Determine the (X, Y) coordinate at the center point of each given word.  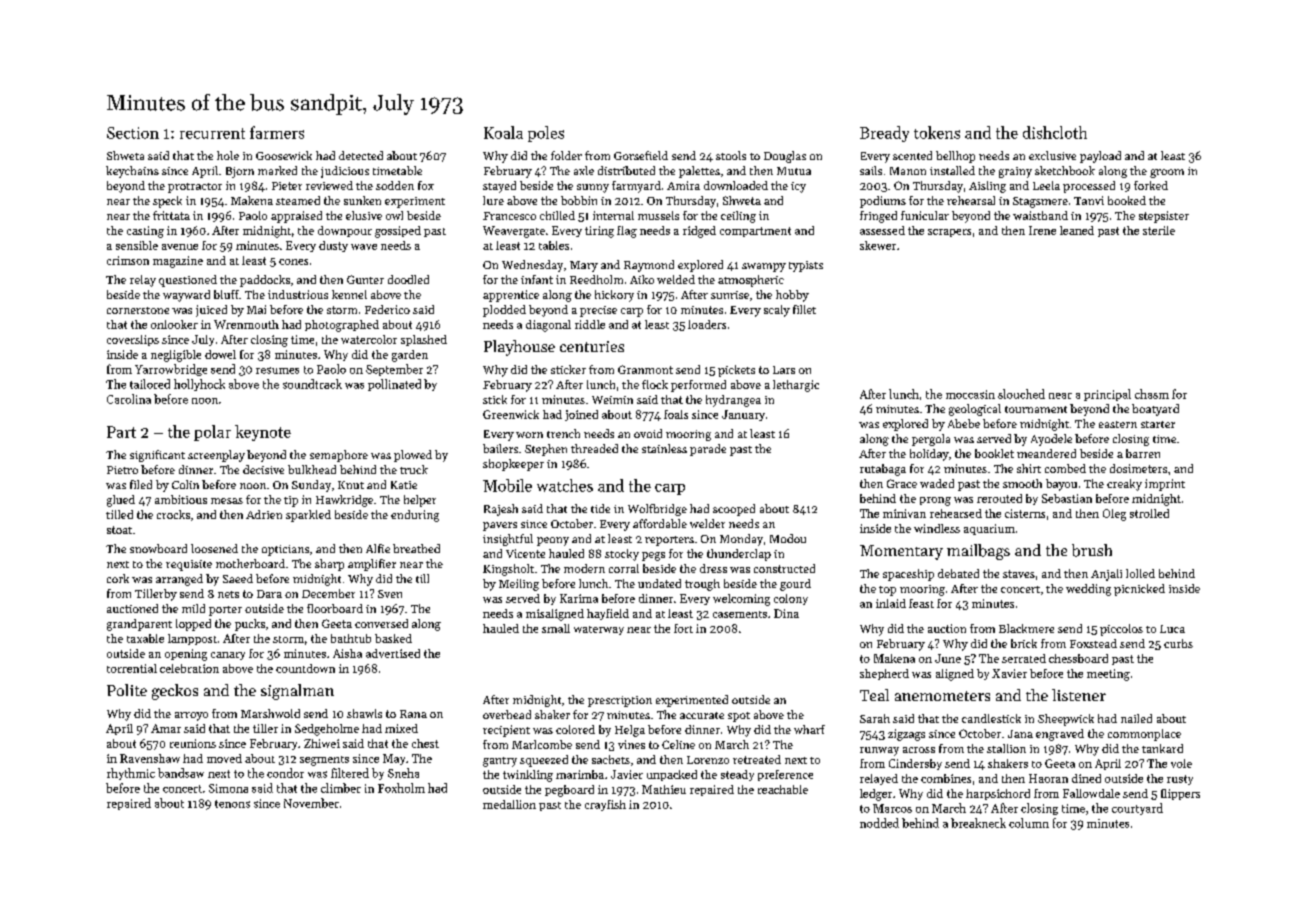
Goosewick (284, 155)
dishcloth (1055, 132)
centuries (592, 346)
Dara (269, 594)
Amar (166, 728)
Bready (884, 134)
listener (1079, 695)
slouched (1021, 394)
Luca (1172, 629)
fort (683, 628)
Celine (678, 744)
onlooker (174, 324)
